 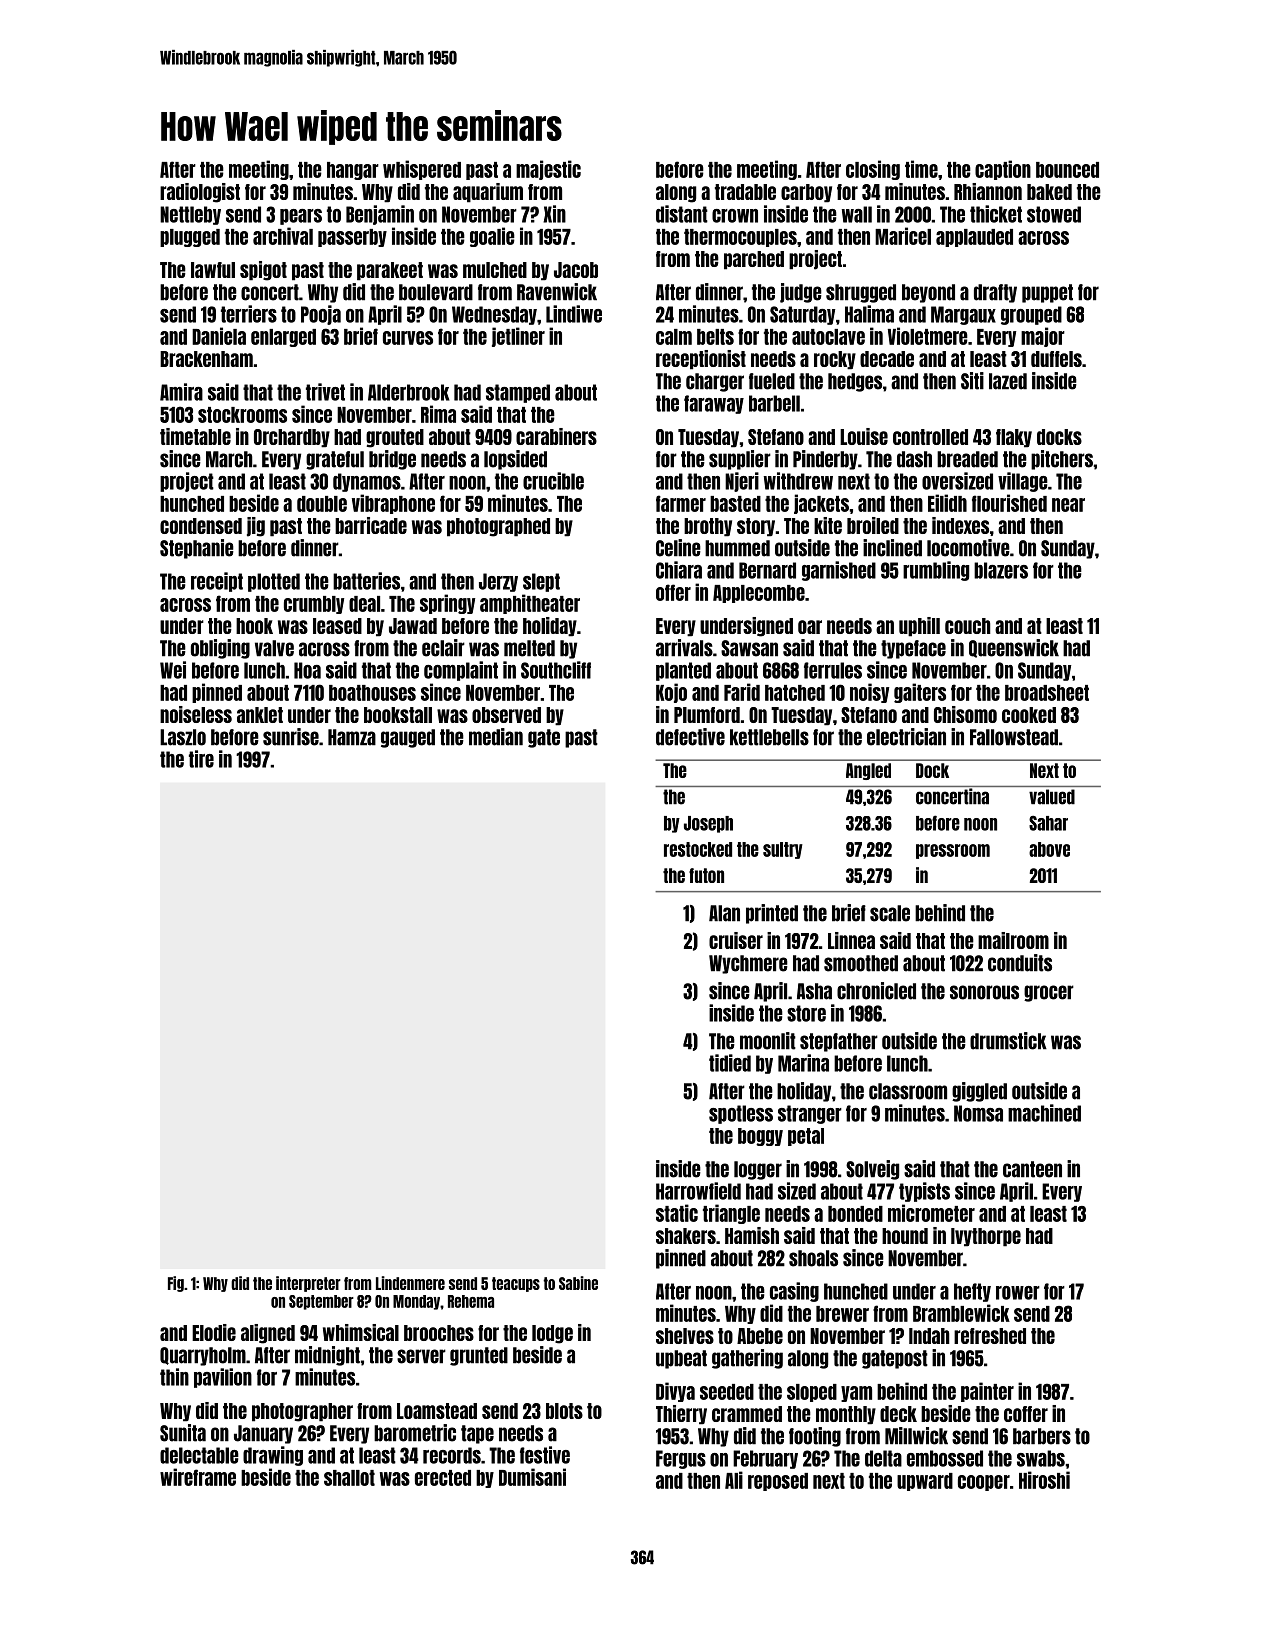 I want to click on goalie, so click(x=492, y=237).
